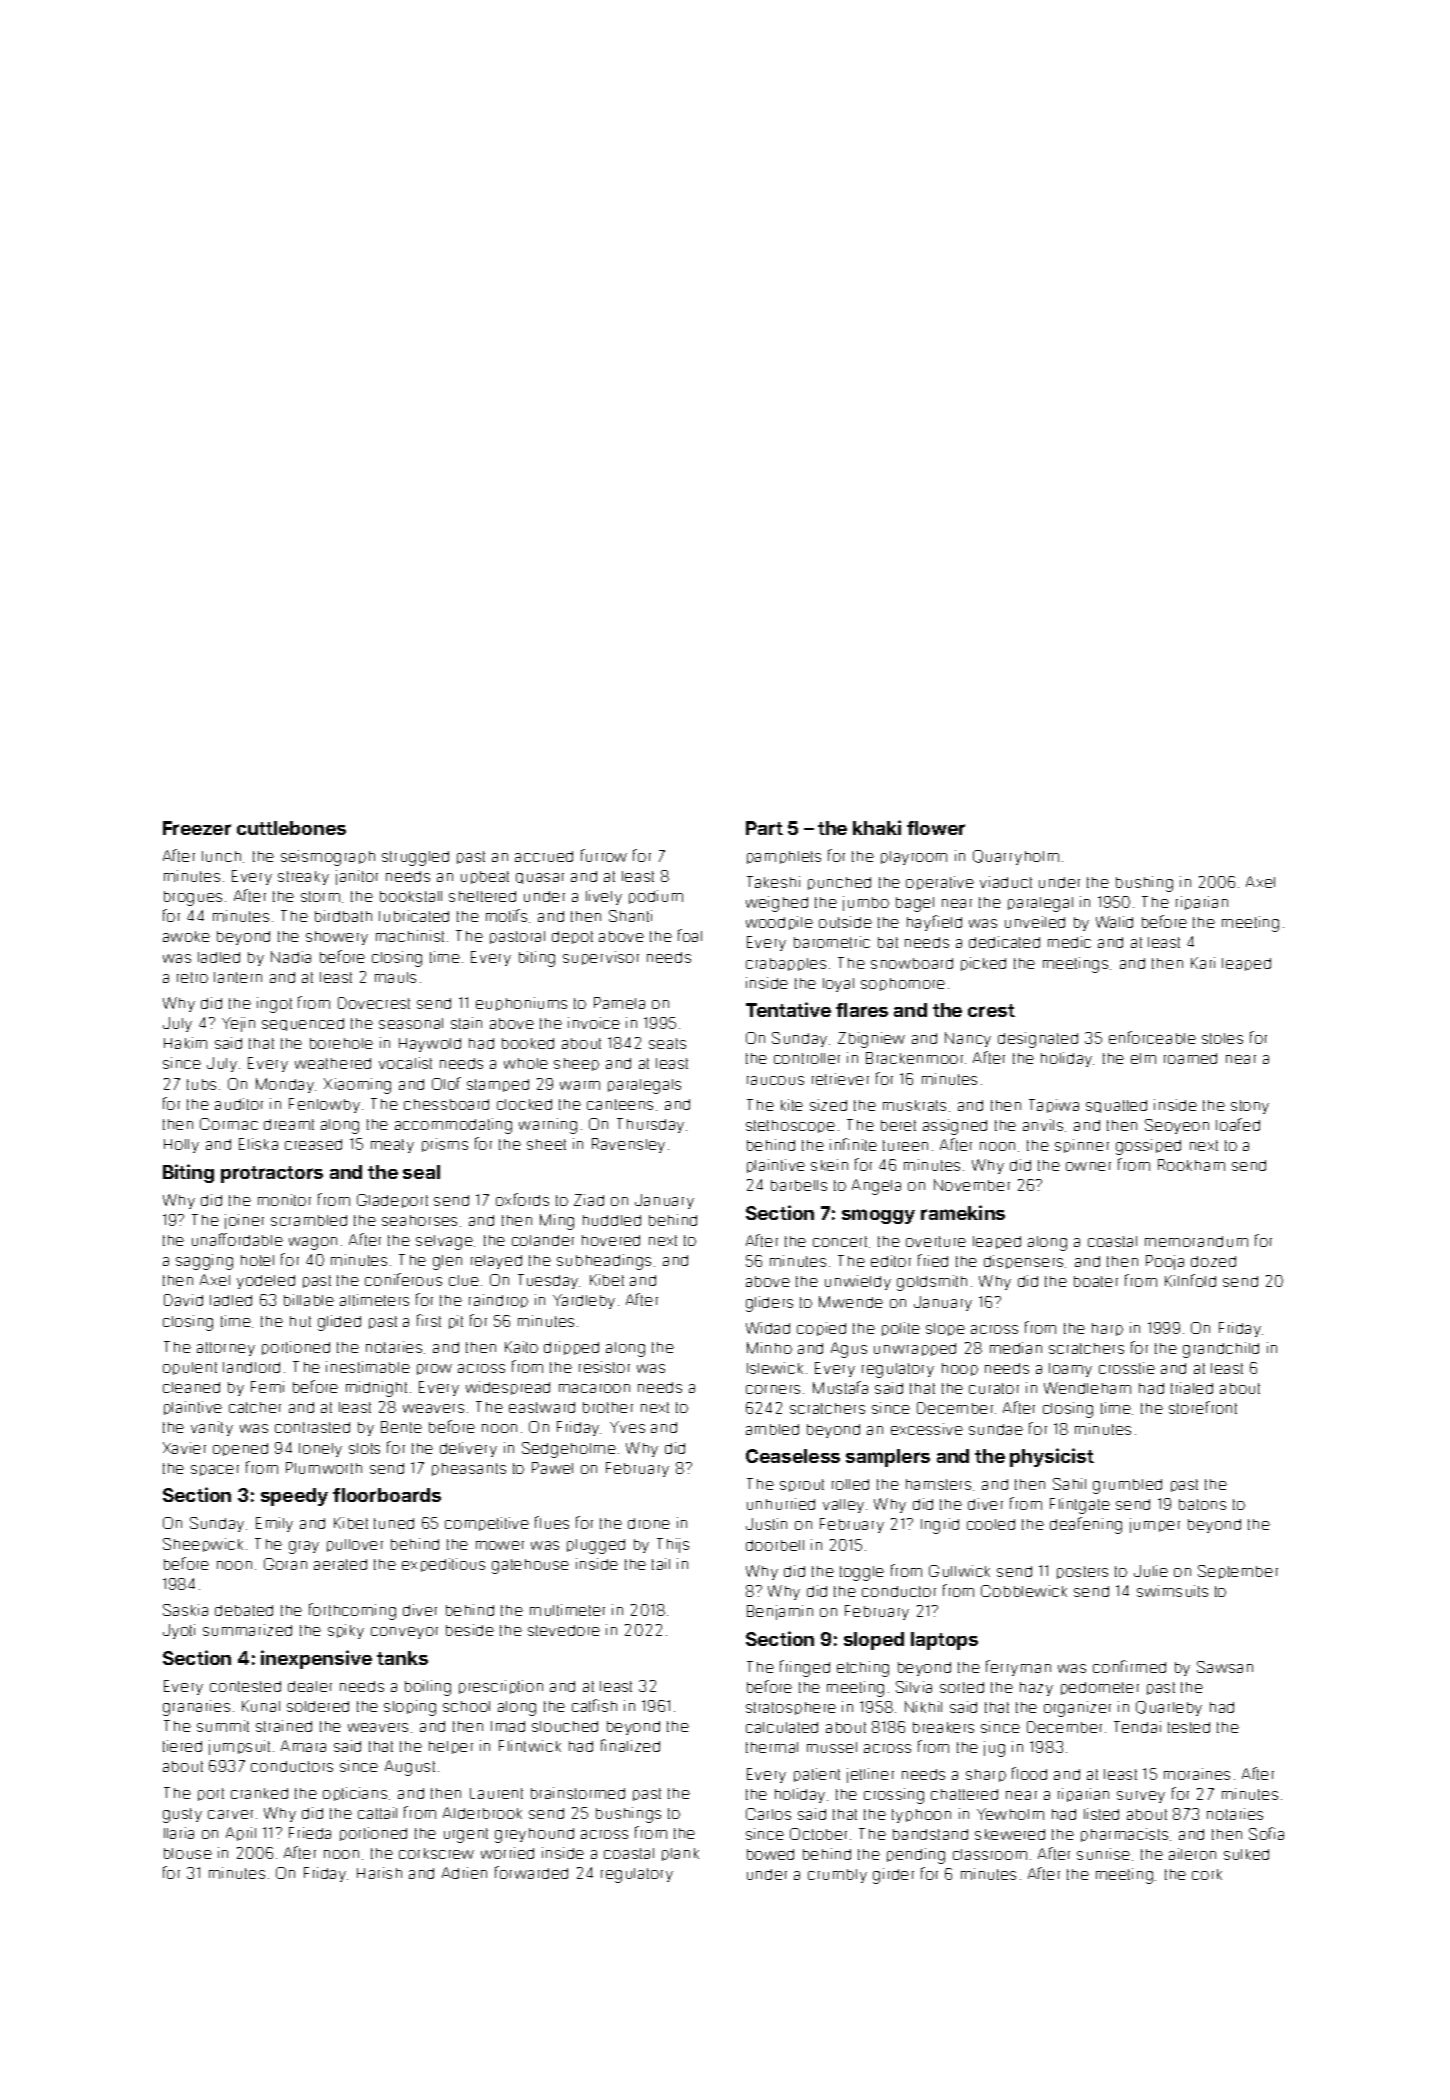  Describe the element at coordinates (1203, 963) in the screenshot. I see `Kari` at that location.
